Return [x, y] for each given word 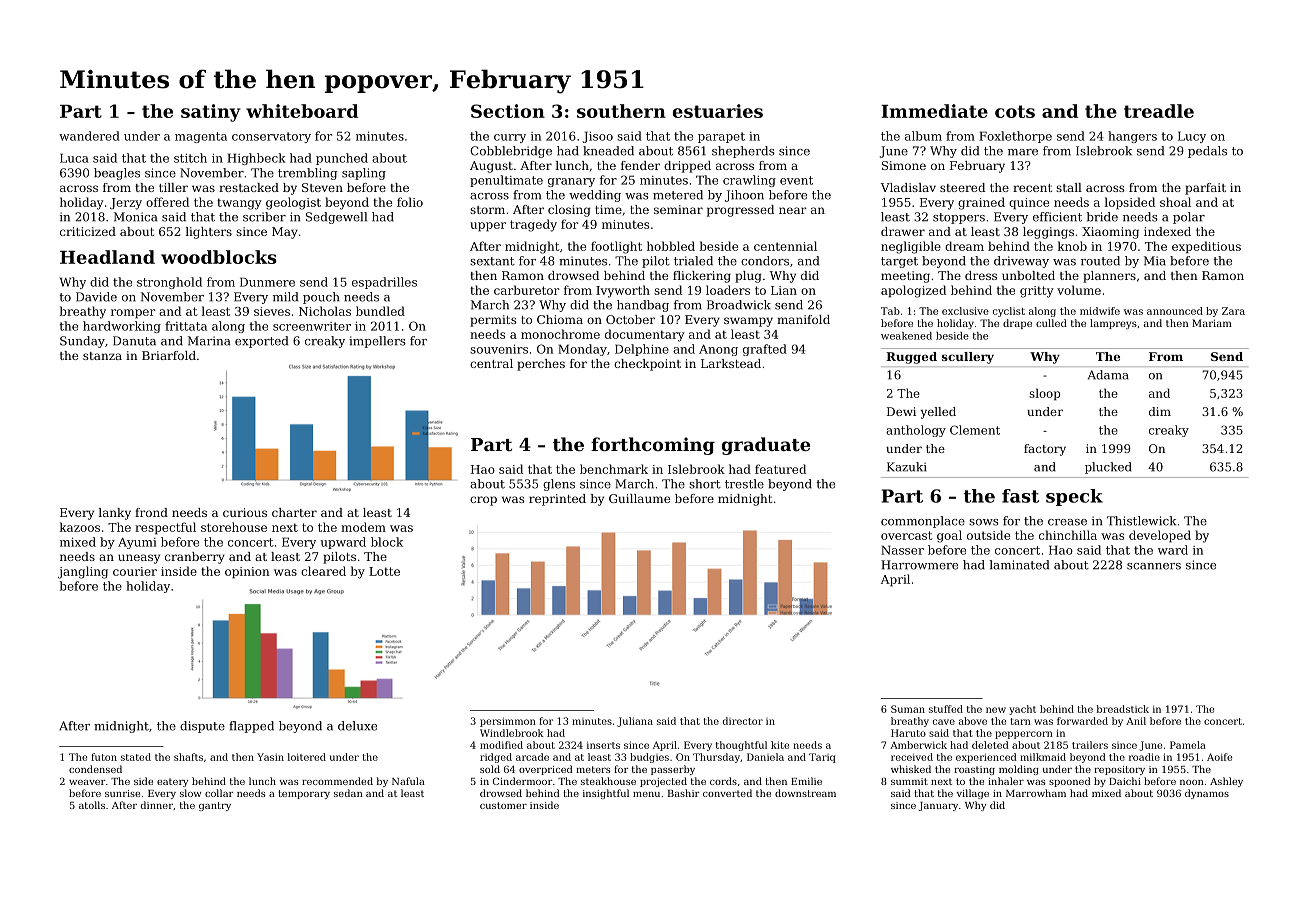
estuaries [718, 111]
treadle [1159, 111]
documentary [645, 335]
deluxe [357, 726]
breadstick [1123, 709]
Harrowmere [919, 565]
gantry [215, 806]
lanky [114, 514]
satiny [211, 113]
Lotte [384, 571]
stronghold [169, 283]
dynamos [1207, 794]
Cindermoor [522, 781]
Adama [1108, 375]
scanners [1154, 566]
